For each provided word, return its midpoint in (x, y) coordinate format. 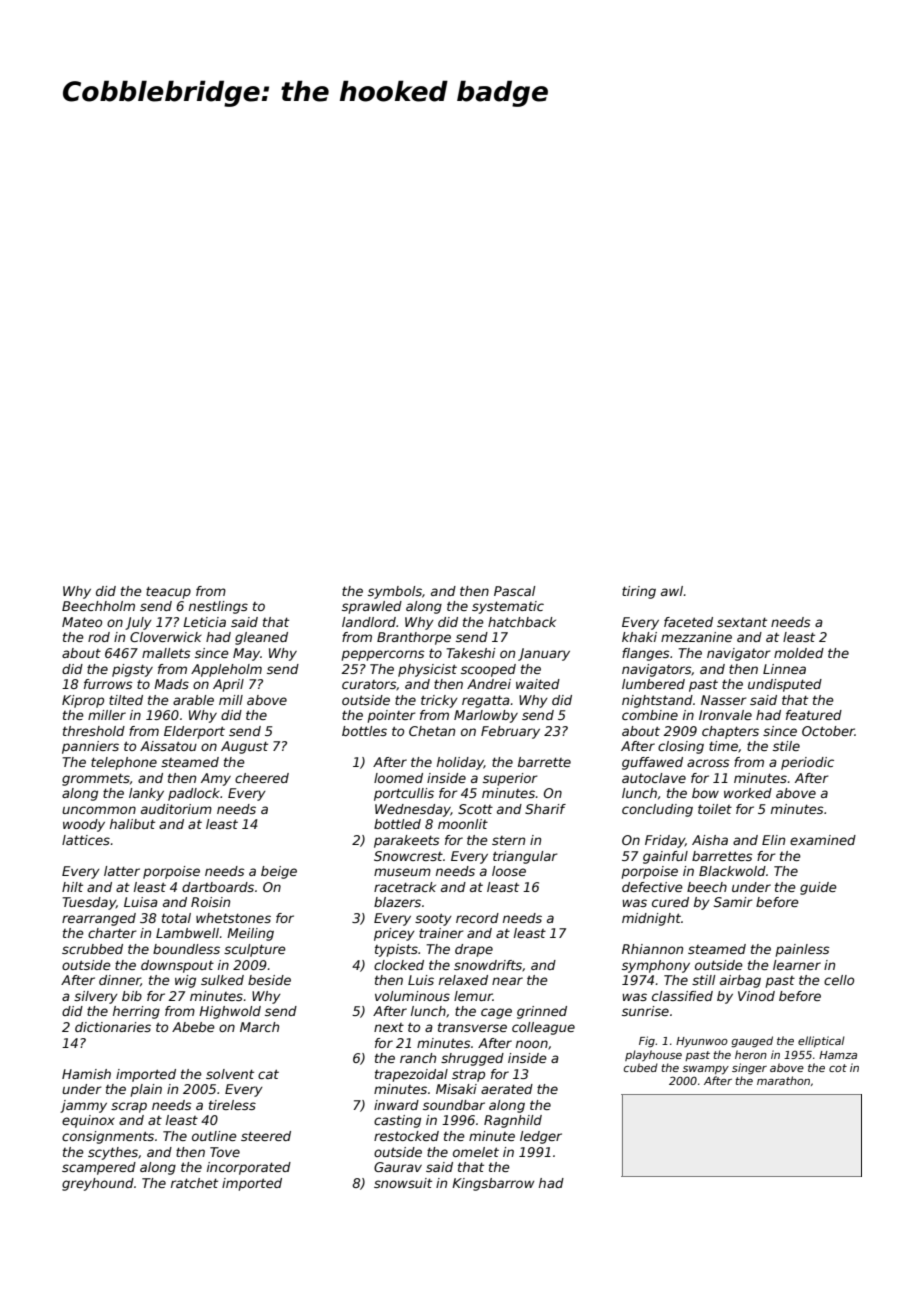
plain (146, 1090)
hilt (72, 887)
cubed (641, 1067)
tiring (639, 592)
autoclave (654, 778)
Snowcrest (408, 856)
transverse (472, 1027)
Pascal (514, 591)
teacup (168, 592)
